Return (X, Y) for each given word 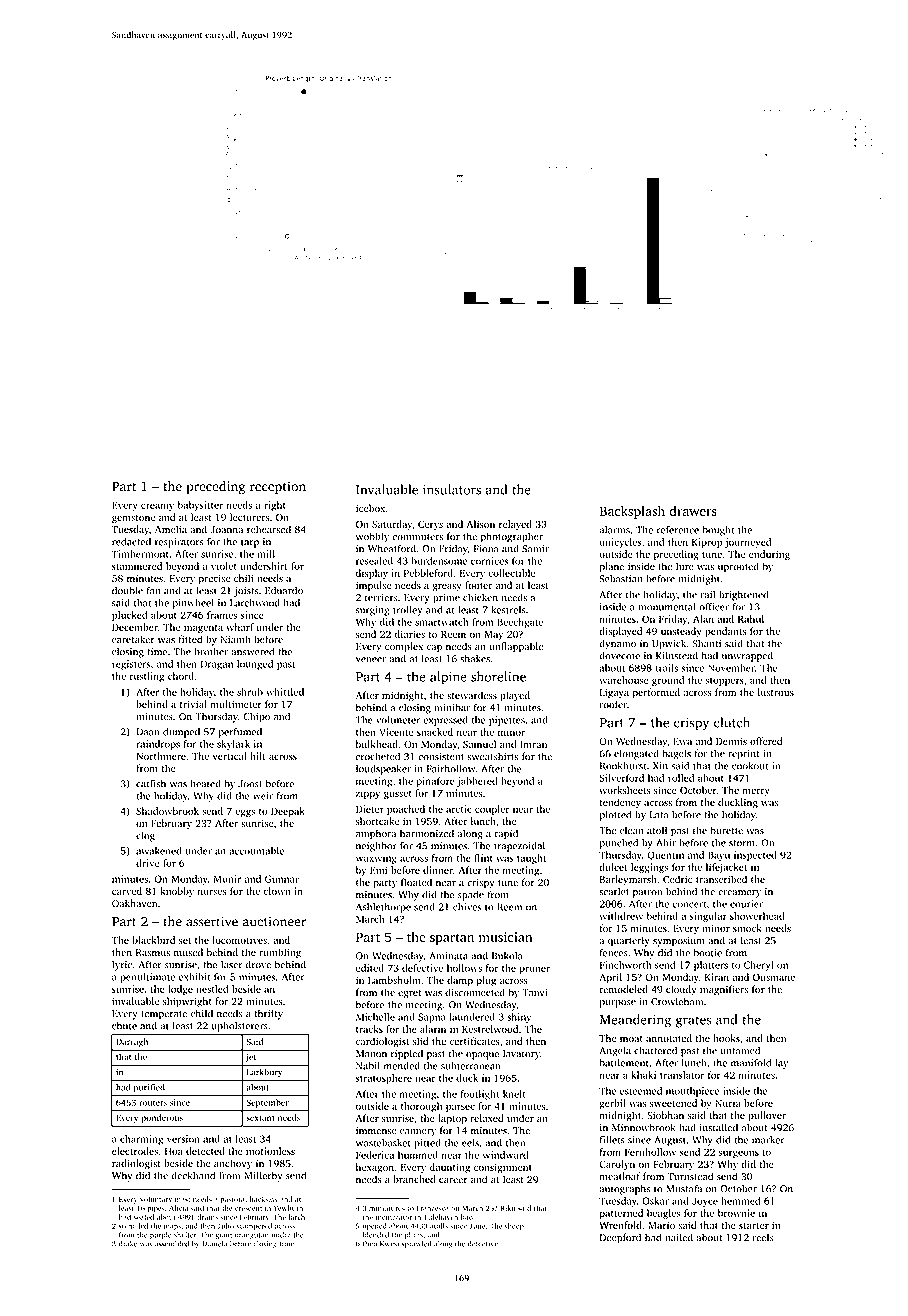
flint (483, 858)
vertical (230, 756)
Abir (666, 843)
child (202, 1013)
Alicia (178, 1208)
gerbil (612, 1104)
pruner (534, 970)
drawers (693, 511)
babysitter (200, 506)
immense (376, 1131)
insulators (452, 489)
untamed (740, 1050)
